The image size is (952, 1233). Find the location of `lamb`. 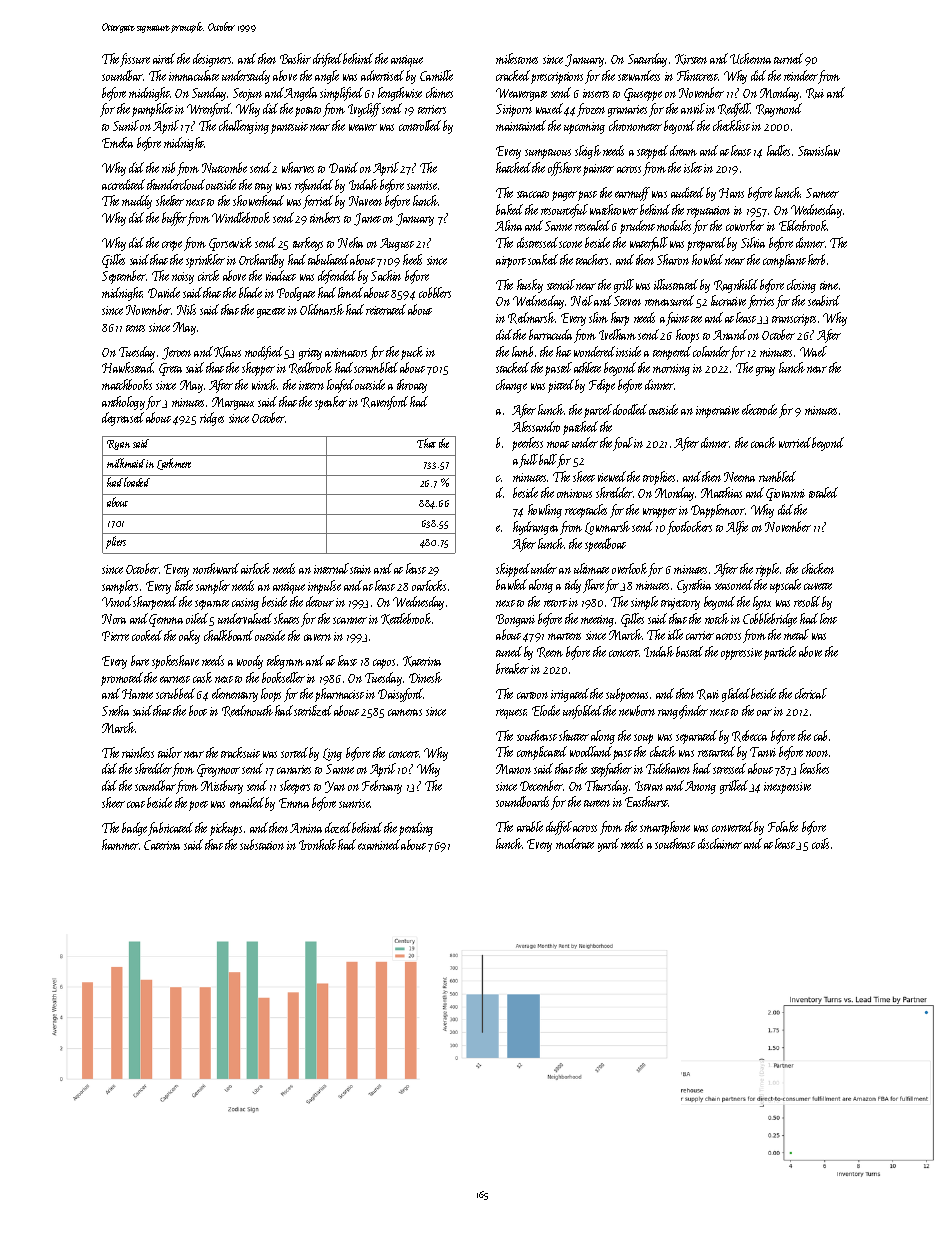

lamb is located at coordinates (522, 351).
